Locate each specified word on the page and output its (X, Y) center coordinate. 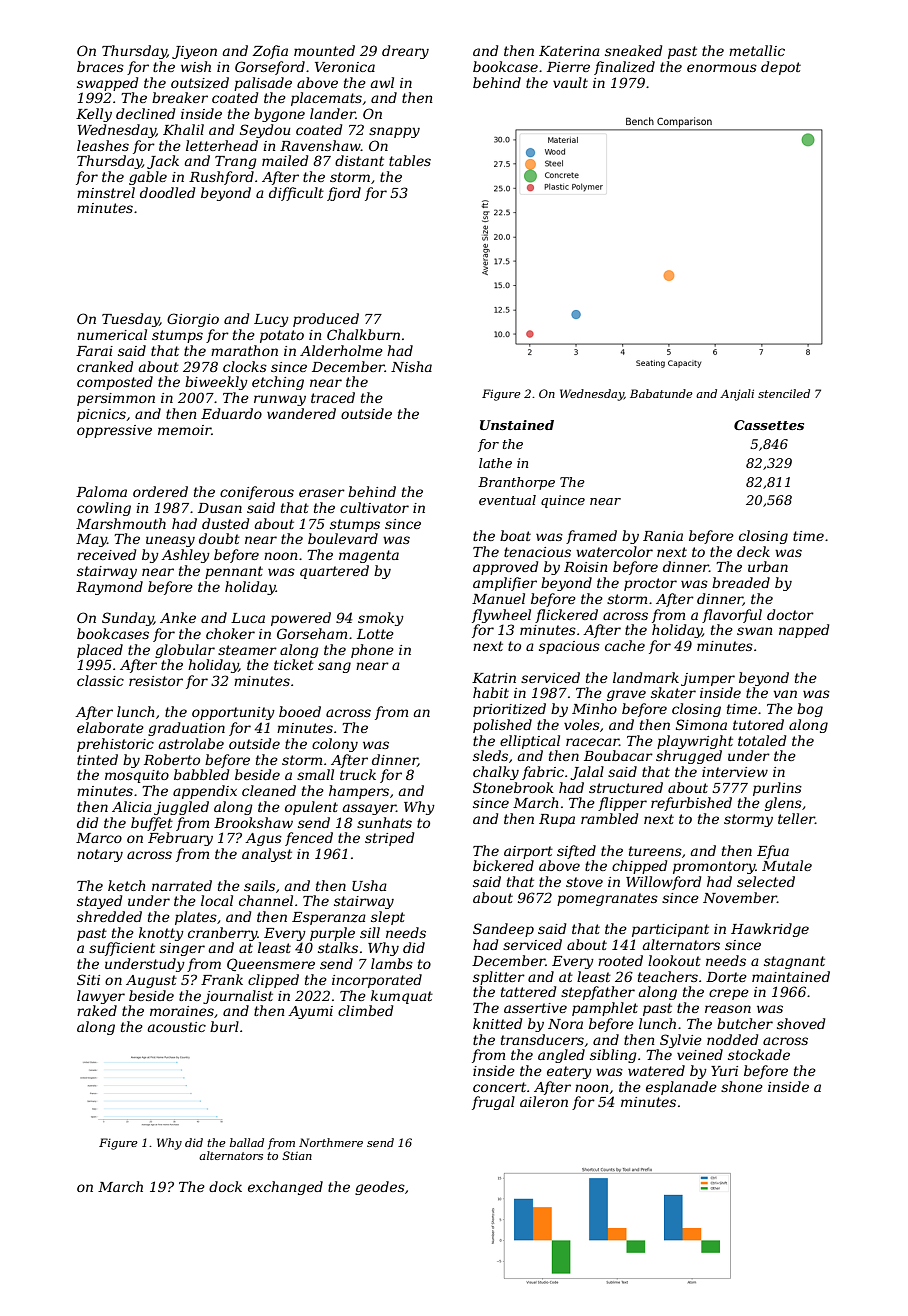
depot (781, 68)
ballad (247, 1142)
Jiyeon (194, 52)
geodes (380, 1188)
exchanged (285, 1188)
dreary (405, 52)
